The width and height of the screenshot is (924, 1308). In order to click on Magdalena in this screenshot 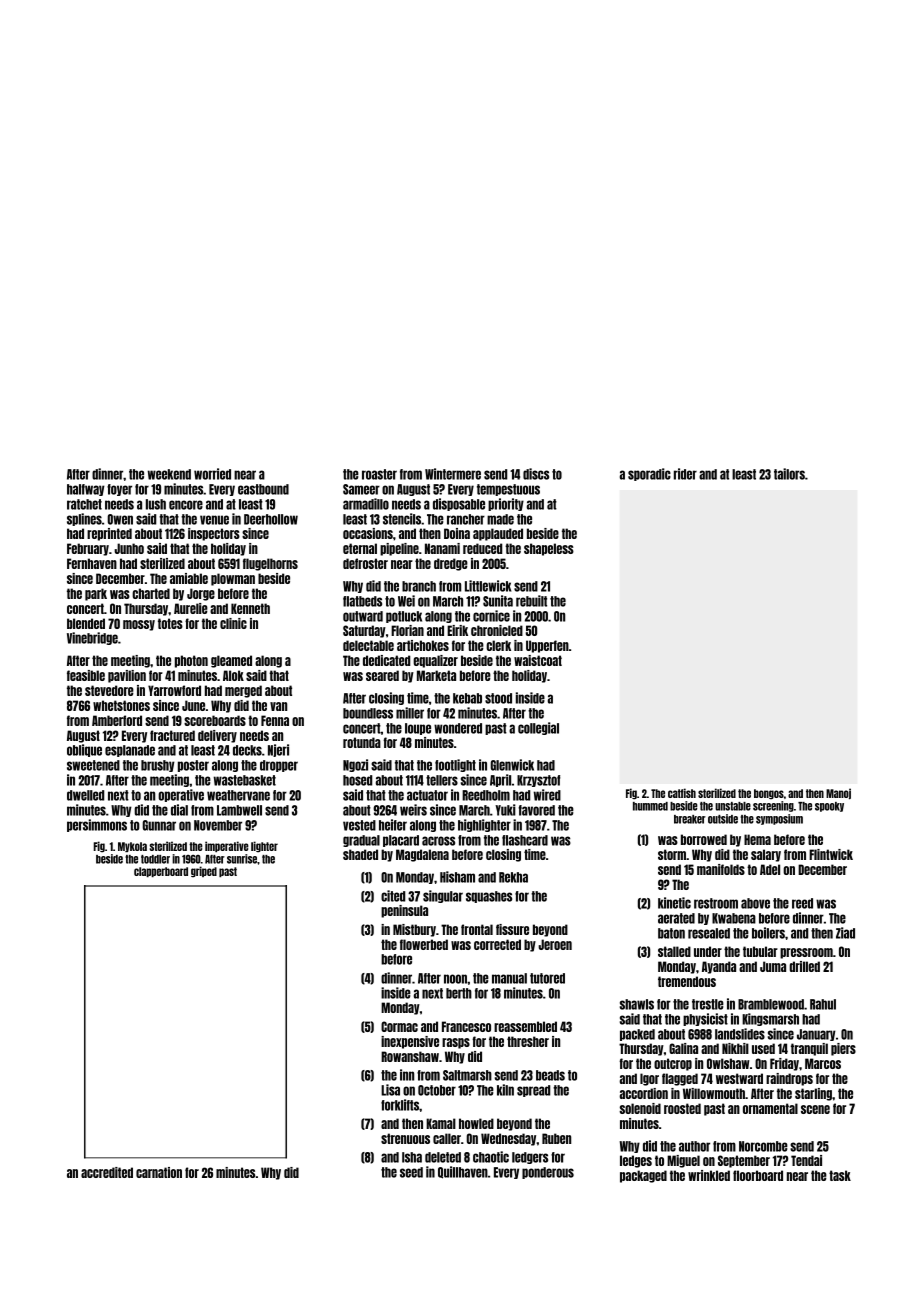, I will do `click(422, 855)`.
